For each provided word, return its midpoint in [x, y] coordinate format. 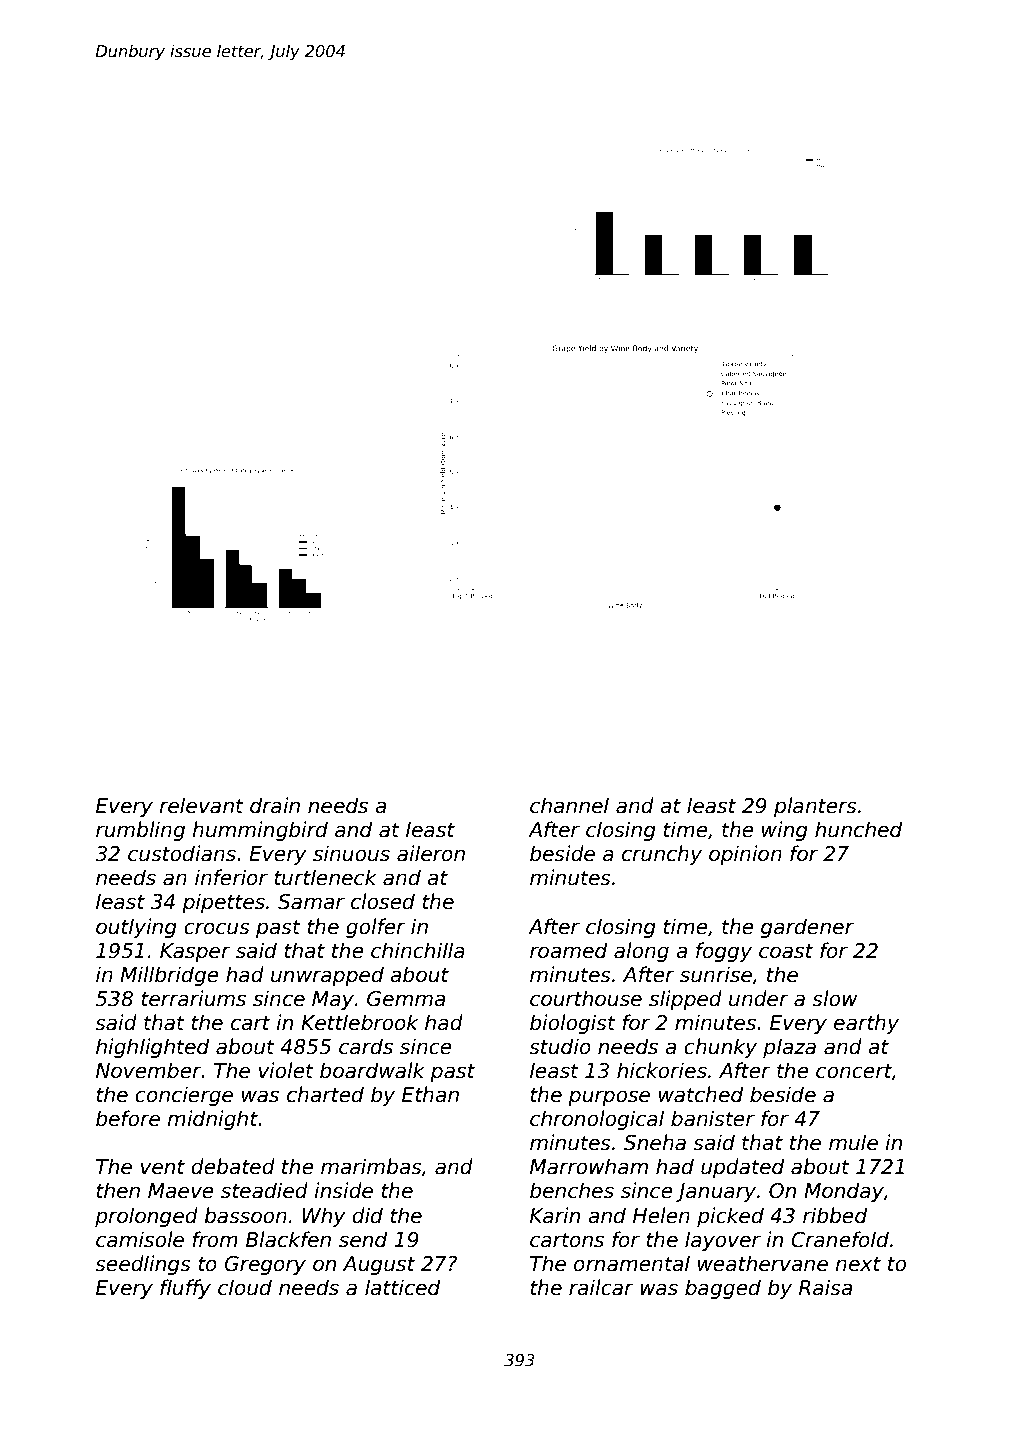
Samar [311, 902]
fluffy [185, 1289]
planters [815, 807]
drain [275, 805]
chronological [597, 1120]
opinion [745, 855]
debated [233, 1166]
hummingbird [260, 831]
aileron [431, 853]
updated [742, 1168]
